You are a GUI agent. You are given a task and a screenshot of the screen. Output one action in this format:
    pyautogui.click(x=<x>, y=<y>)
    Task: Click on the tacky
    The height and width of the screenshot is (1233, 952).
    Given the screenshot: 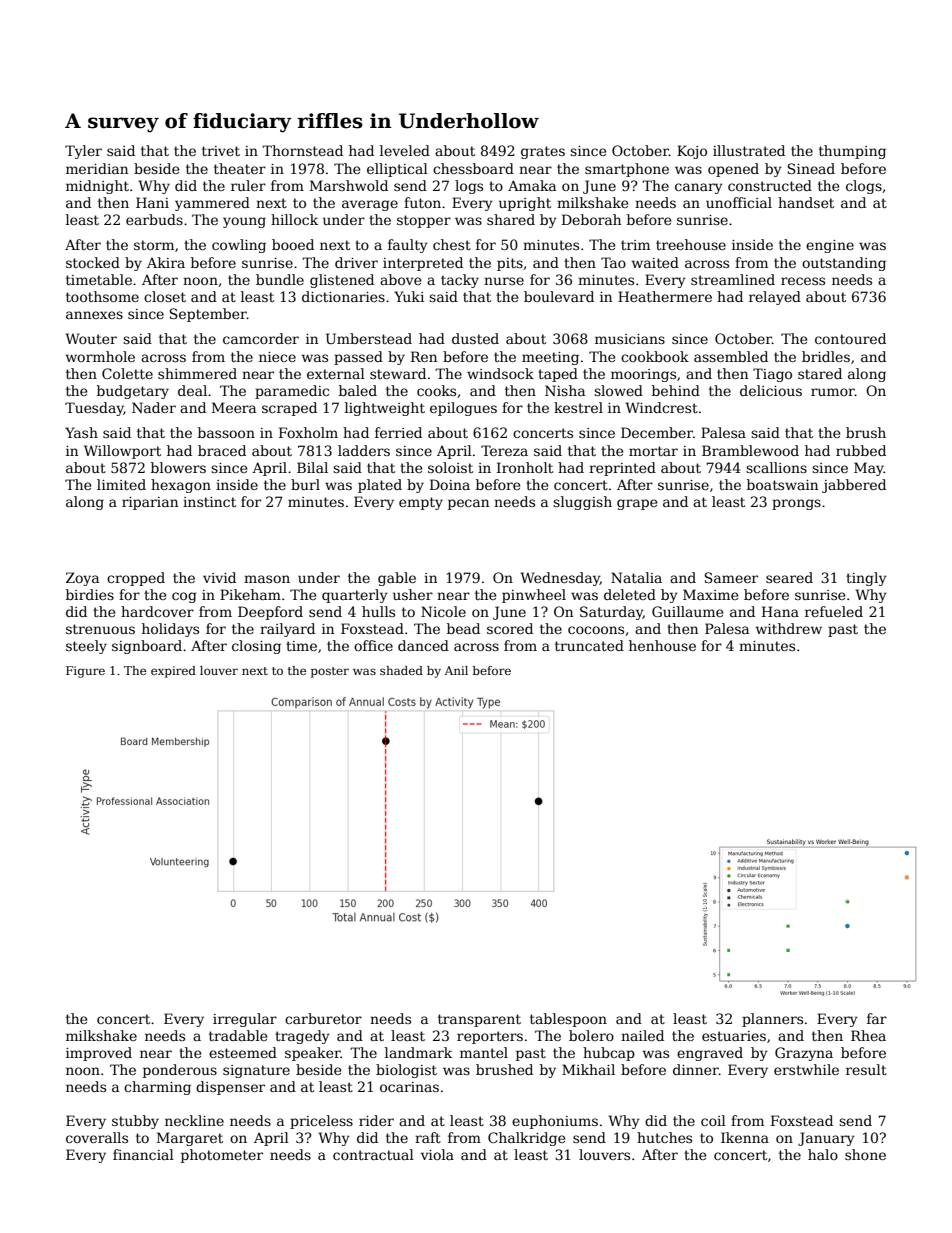 What is the action you would take?
    pyautogui.click(x=460, y=281)
